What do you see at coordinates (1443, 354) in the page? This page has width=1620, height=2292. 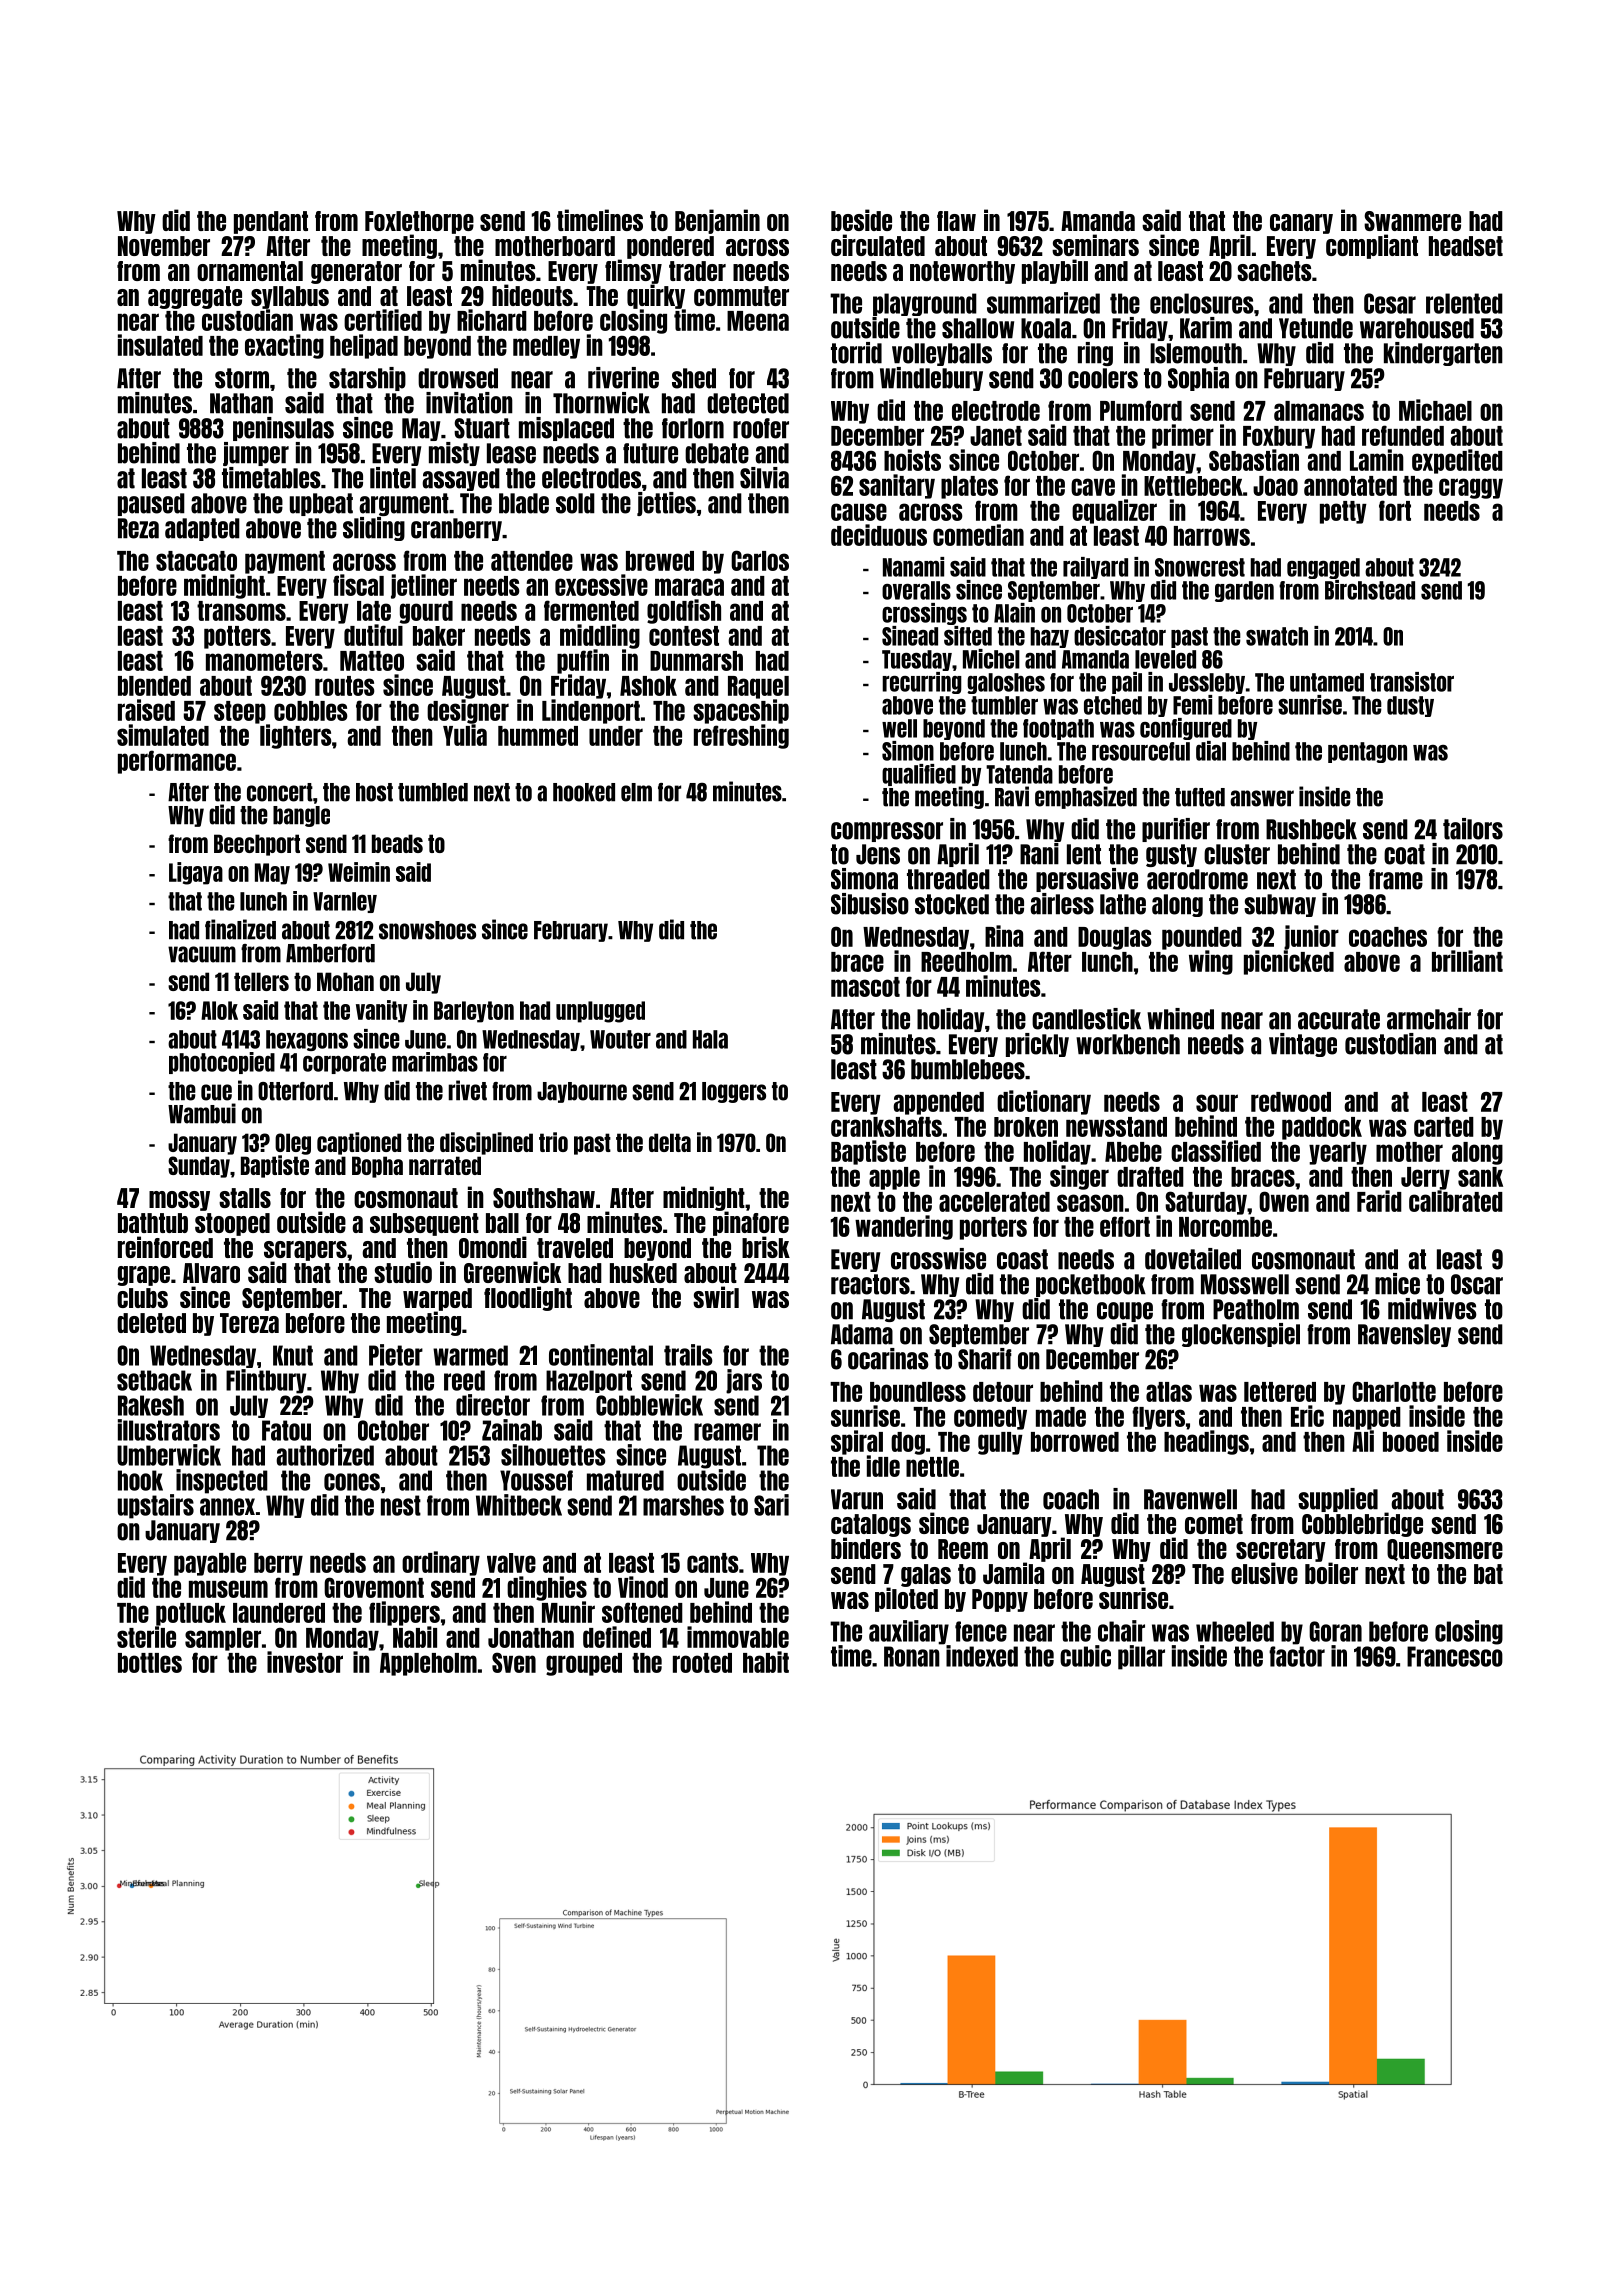 I see `kindergarten` at bounding box center [1443, 354].
